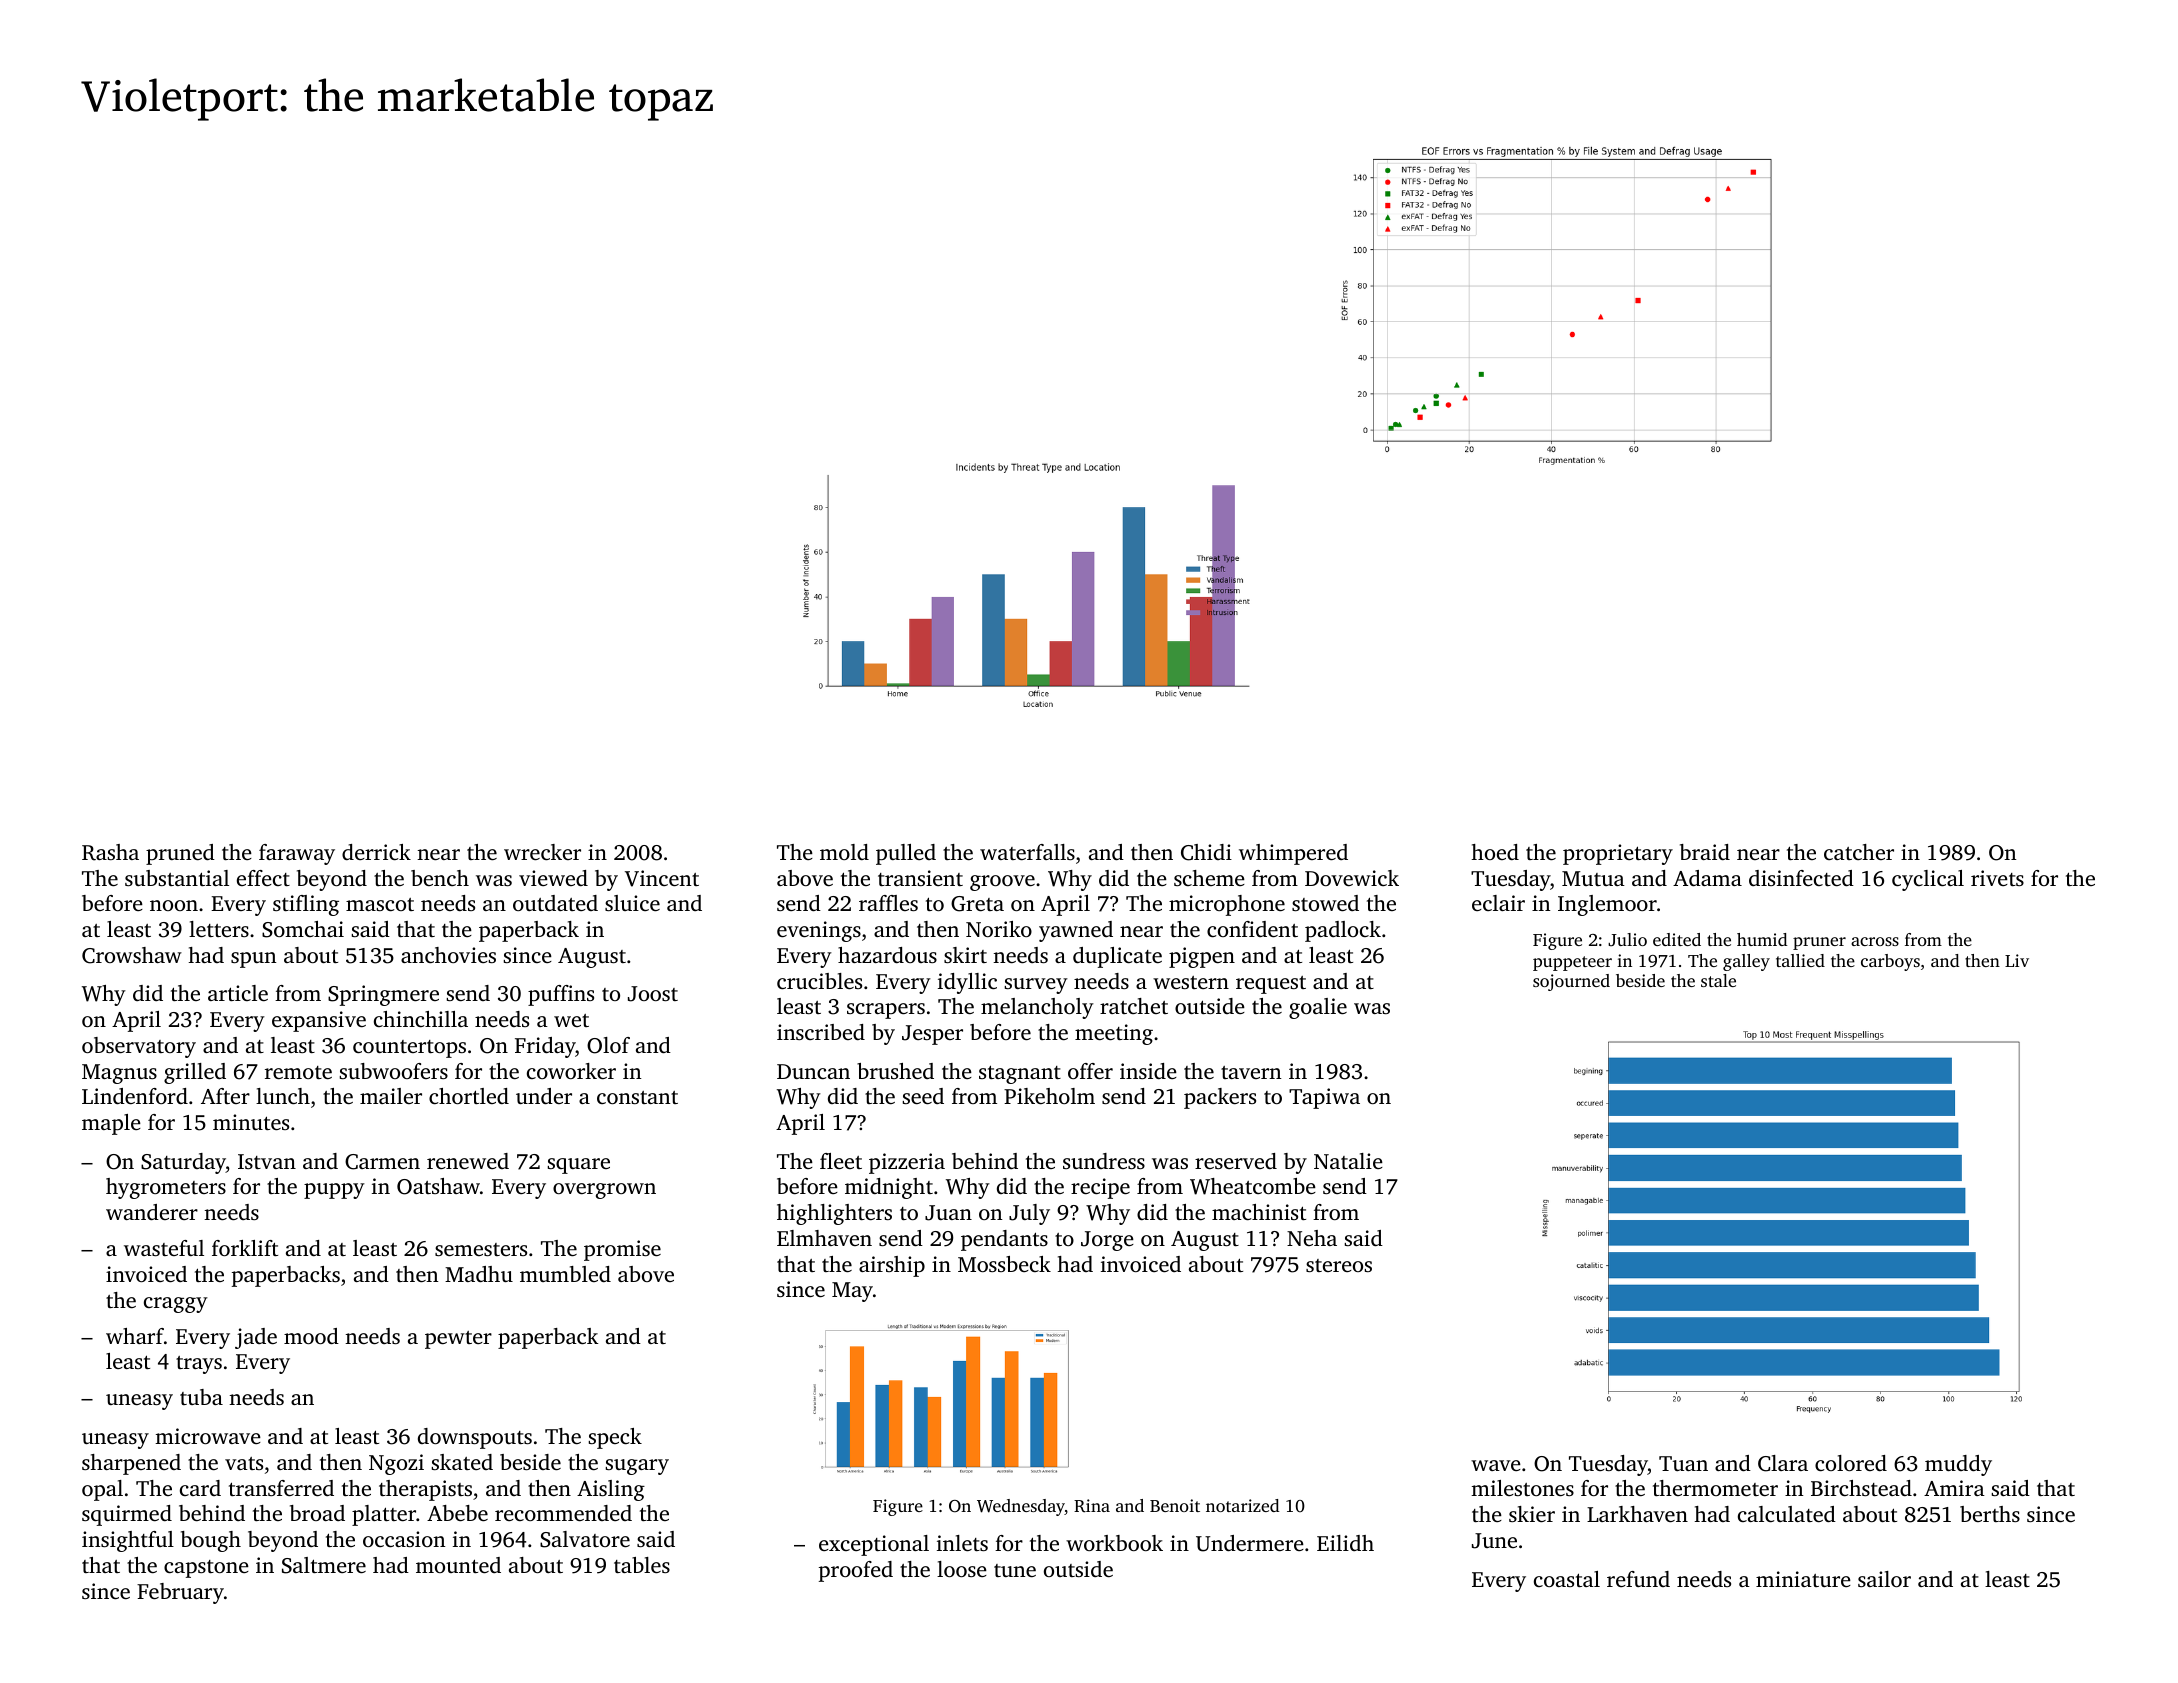 The image size is (2178, 1683). I want to click on Chidi, so click(1206, 852).
